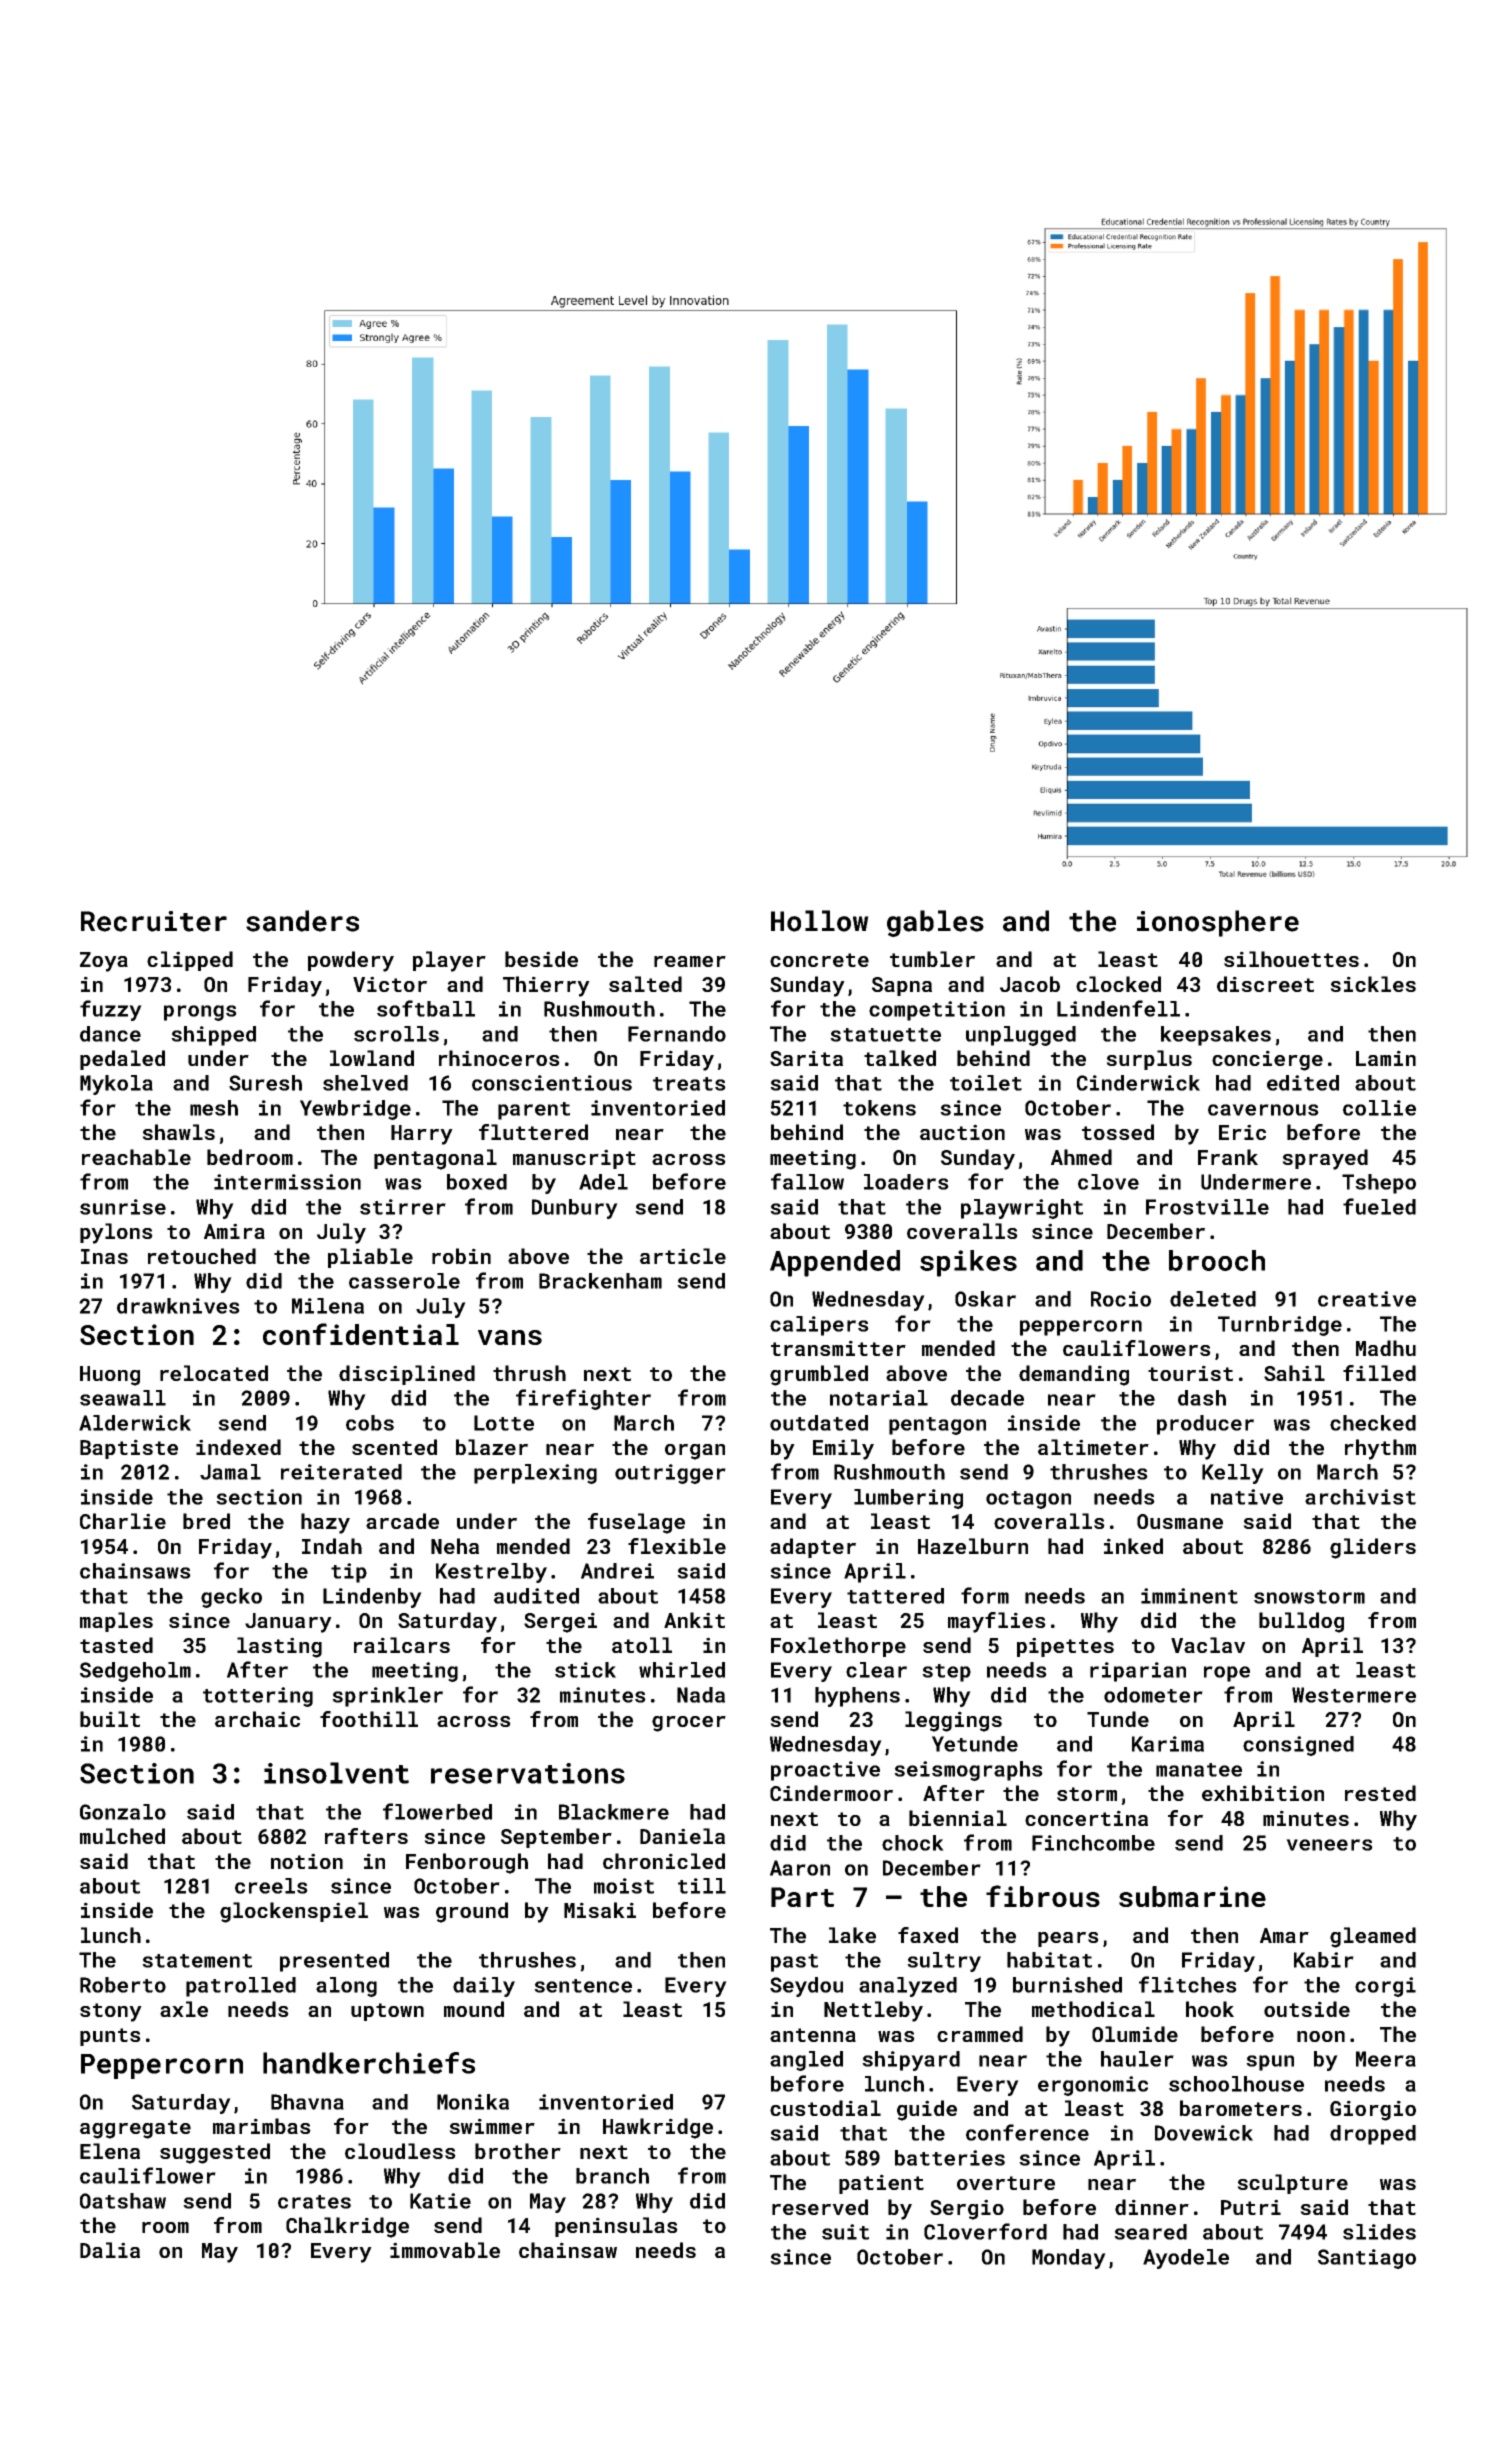 The image size is (1496, 2464). I want to click on organ, so click(695, 1452).
